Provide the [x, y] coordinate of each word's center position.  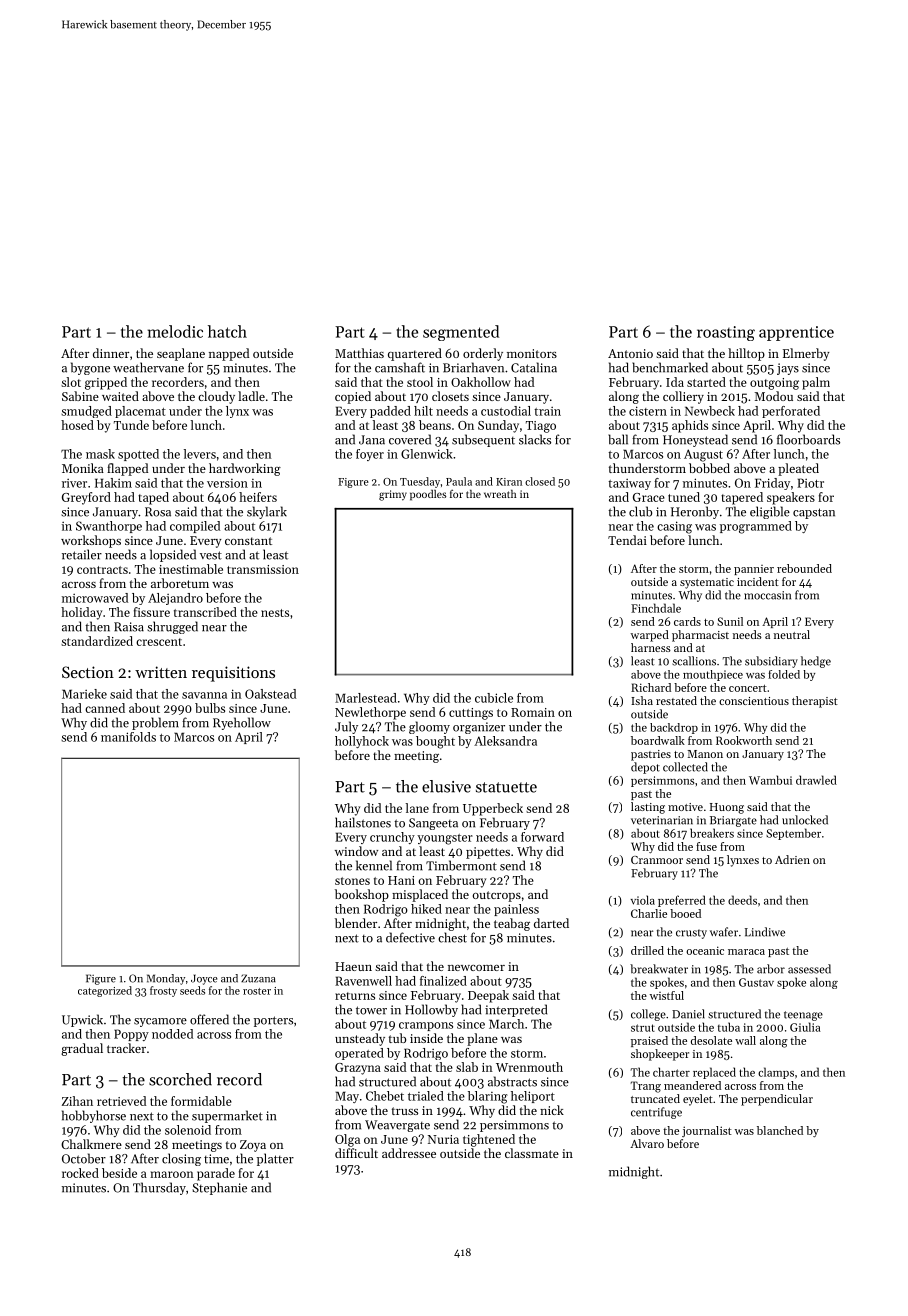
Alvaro [647, 1143]
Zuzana [258, 978]
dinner [111, 353]
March [506, 1024]
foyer [370, 455]
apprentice [796, 333]
